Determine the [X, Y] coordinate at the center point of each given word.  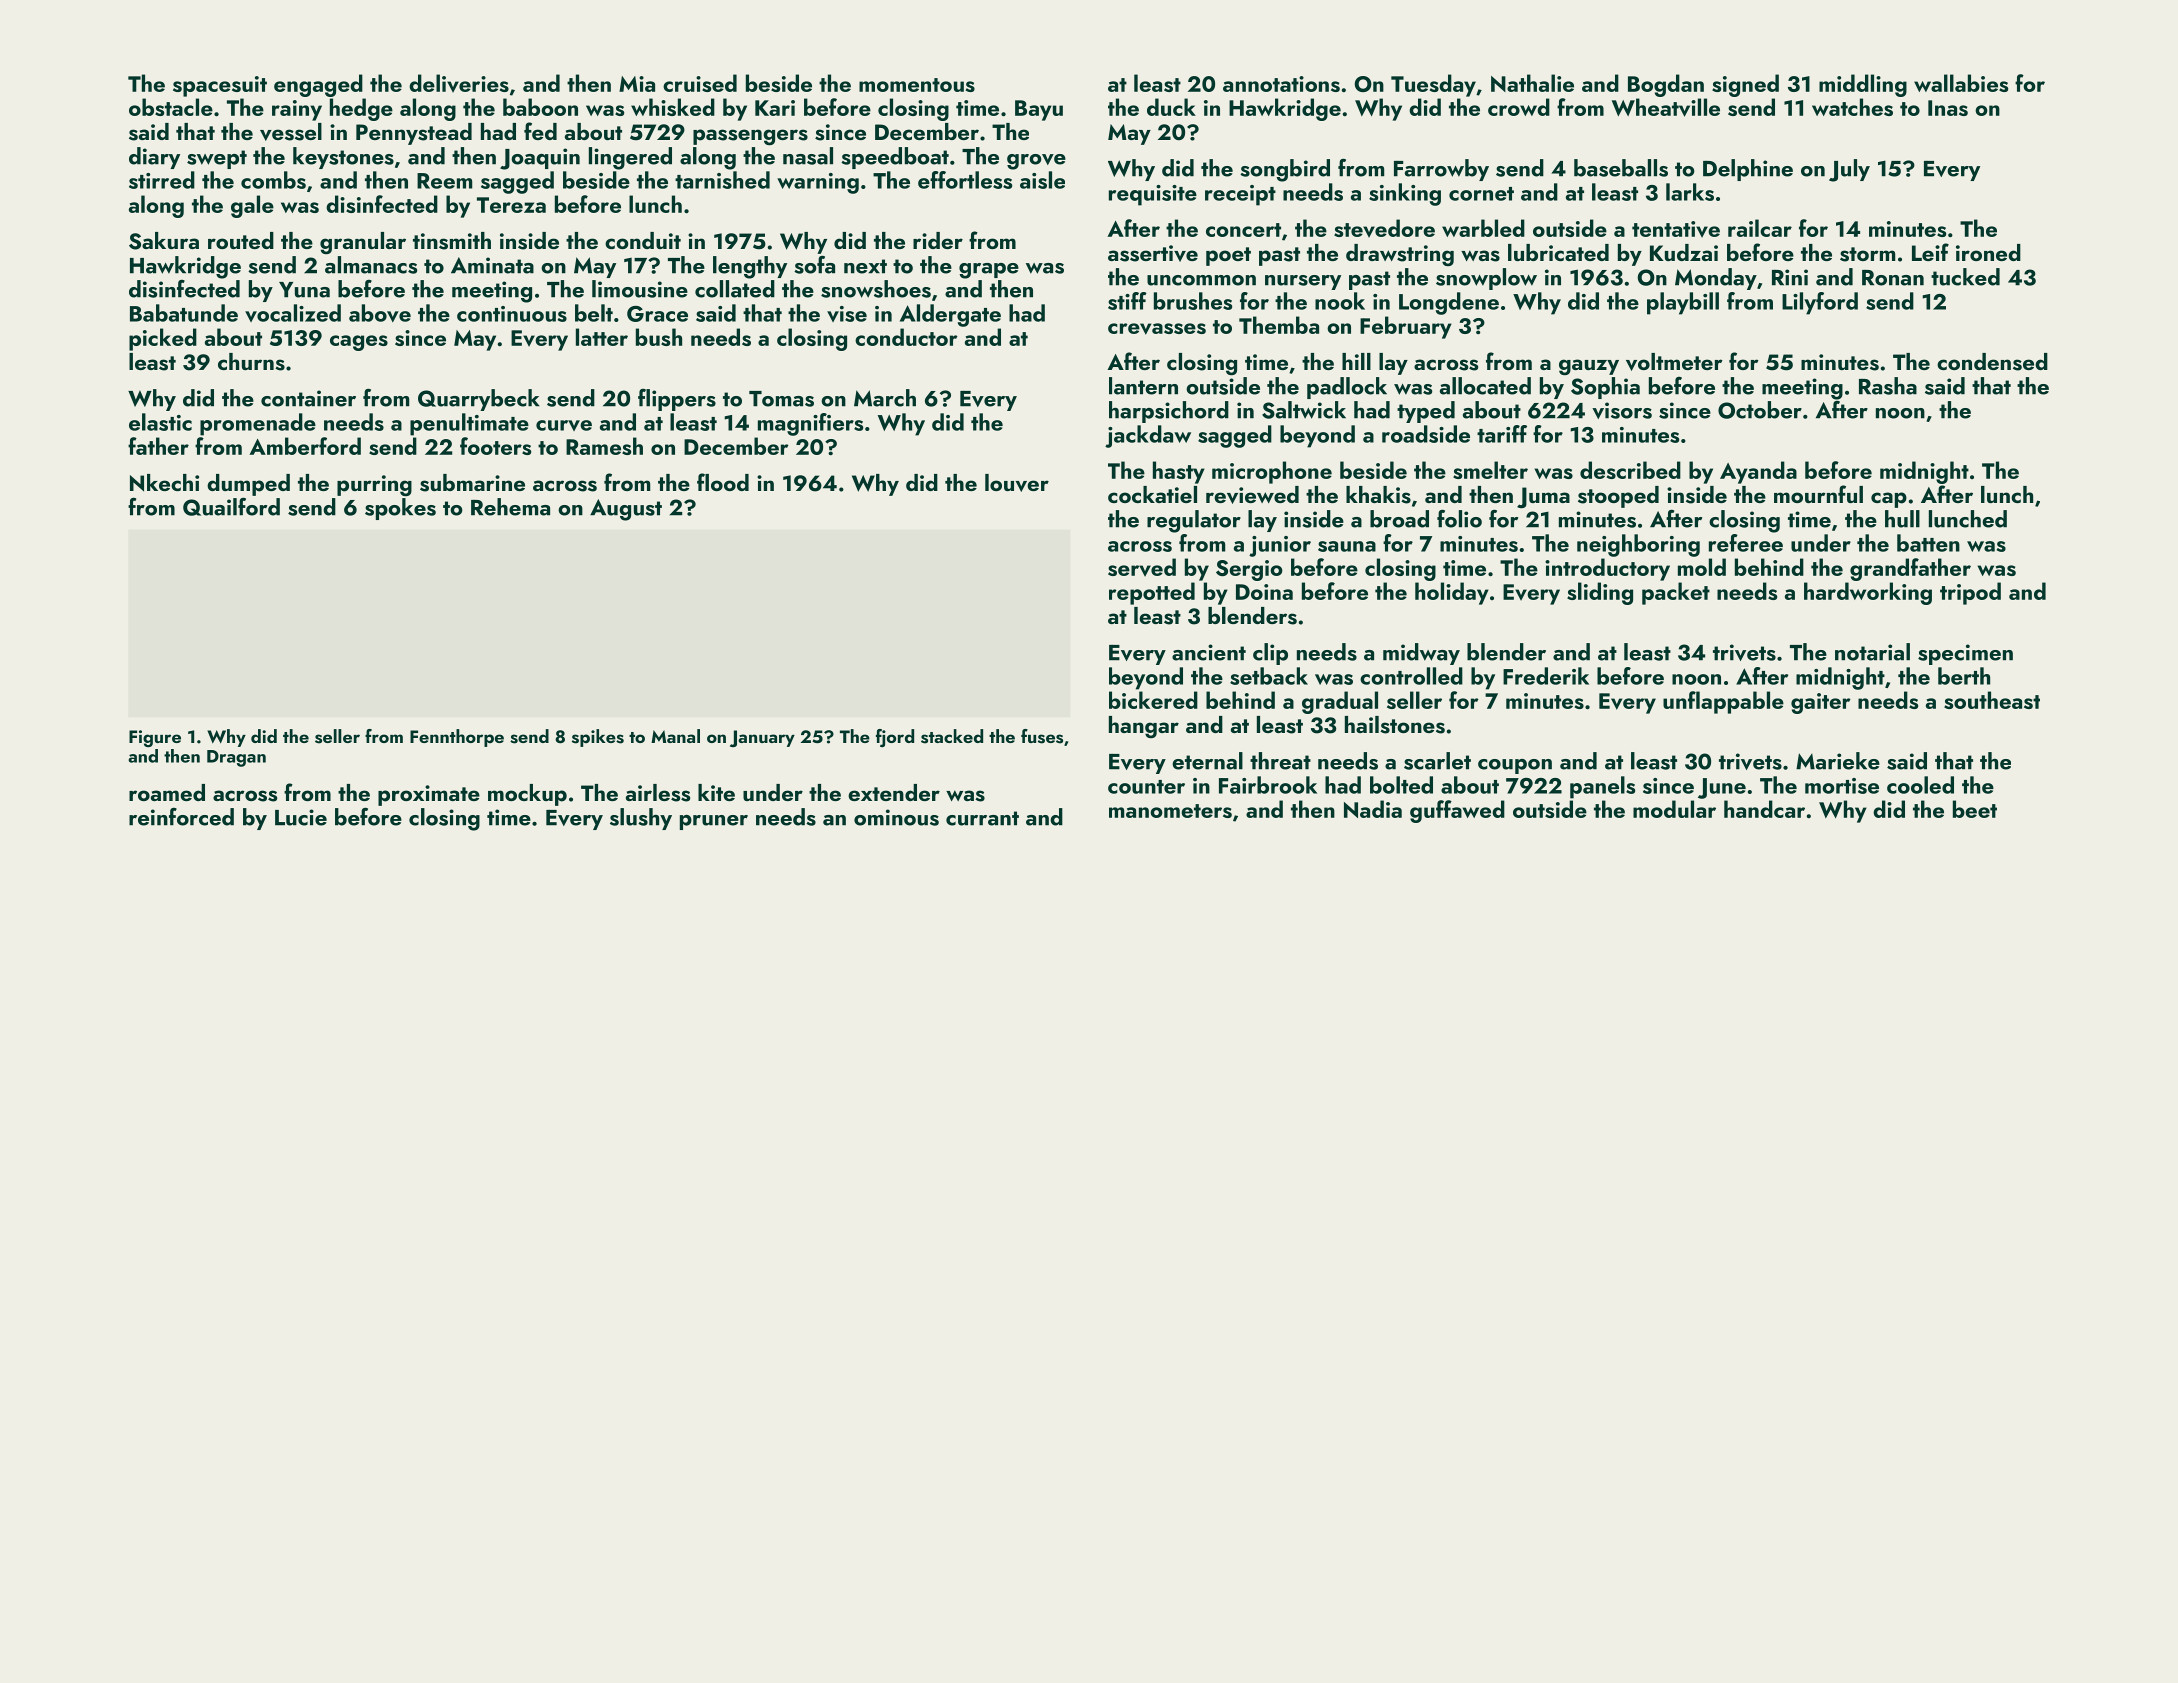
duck [1171, 107]
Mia [637, 84]
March [885, 398]
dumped [248, 485]
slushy [641, 819]
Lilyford [1820, 303]
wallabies [1961, 83]
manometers [1170, 811]
